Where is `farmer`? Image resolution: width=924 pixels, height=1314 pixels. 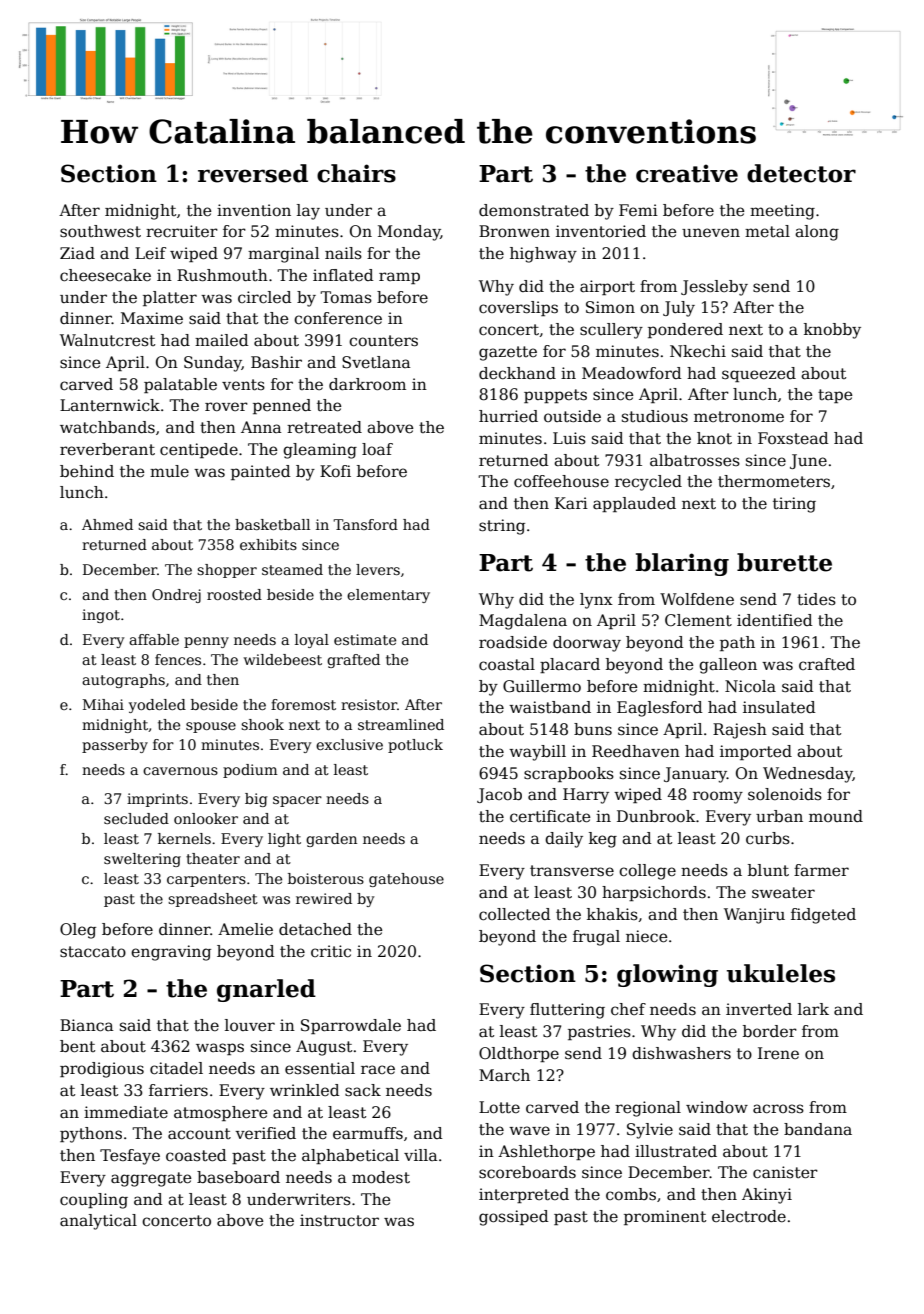
farmer is located at coordinates (821, 870).
